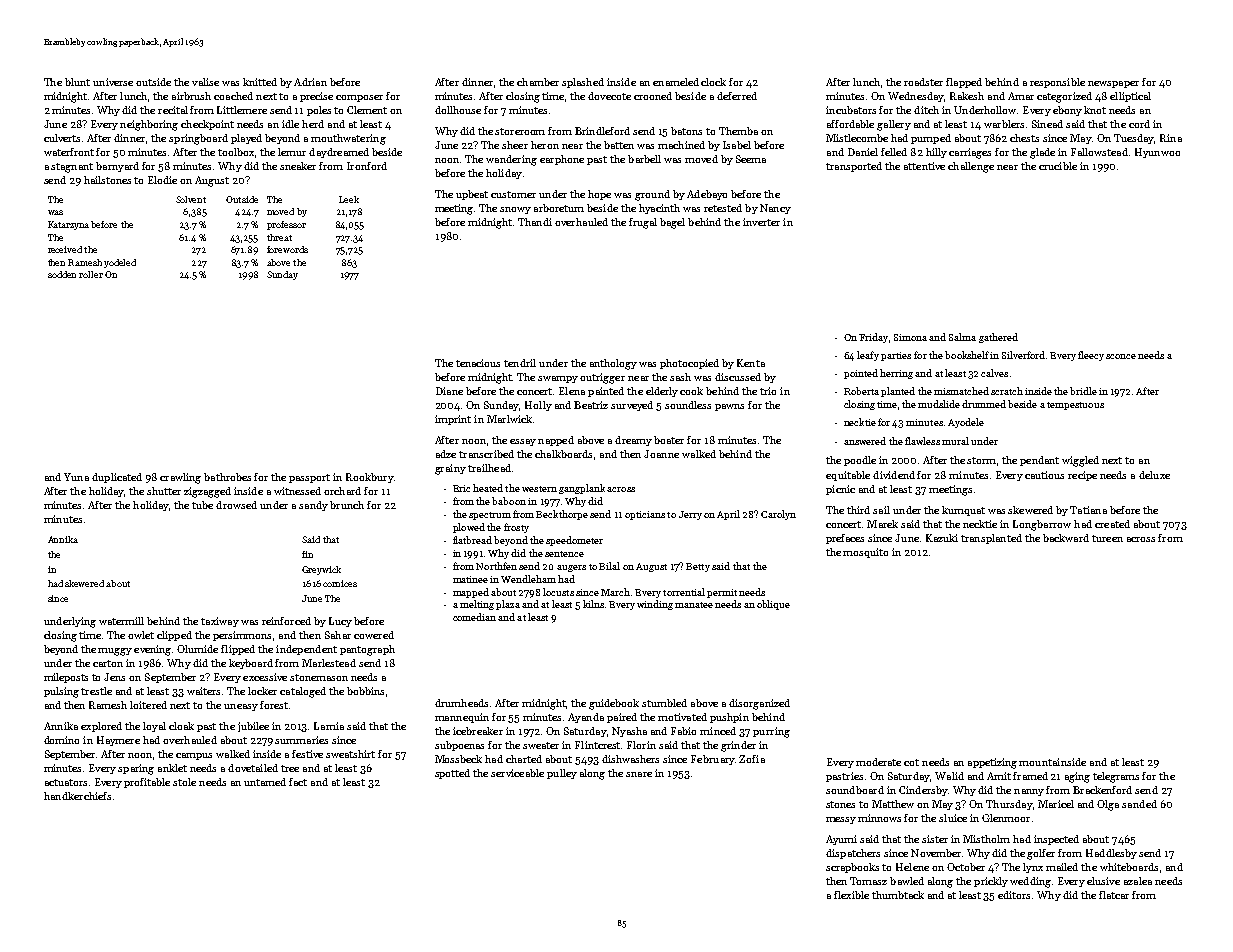 The width and height of the screenshot is (1233, 952). Describe the element at coordinates (76, 477) in the screenshot. I see `Yuna` at that location.
